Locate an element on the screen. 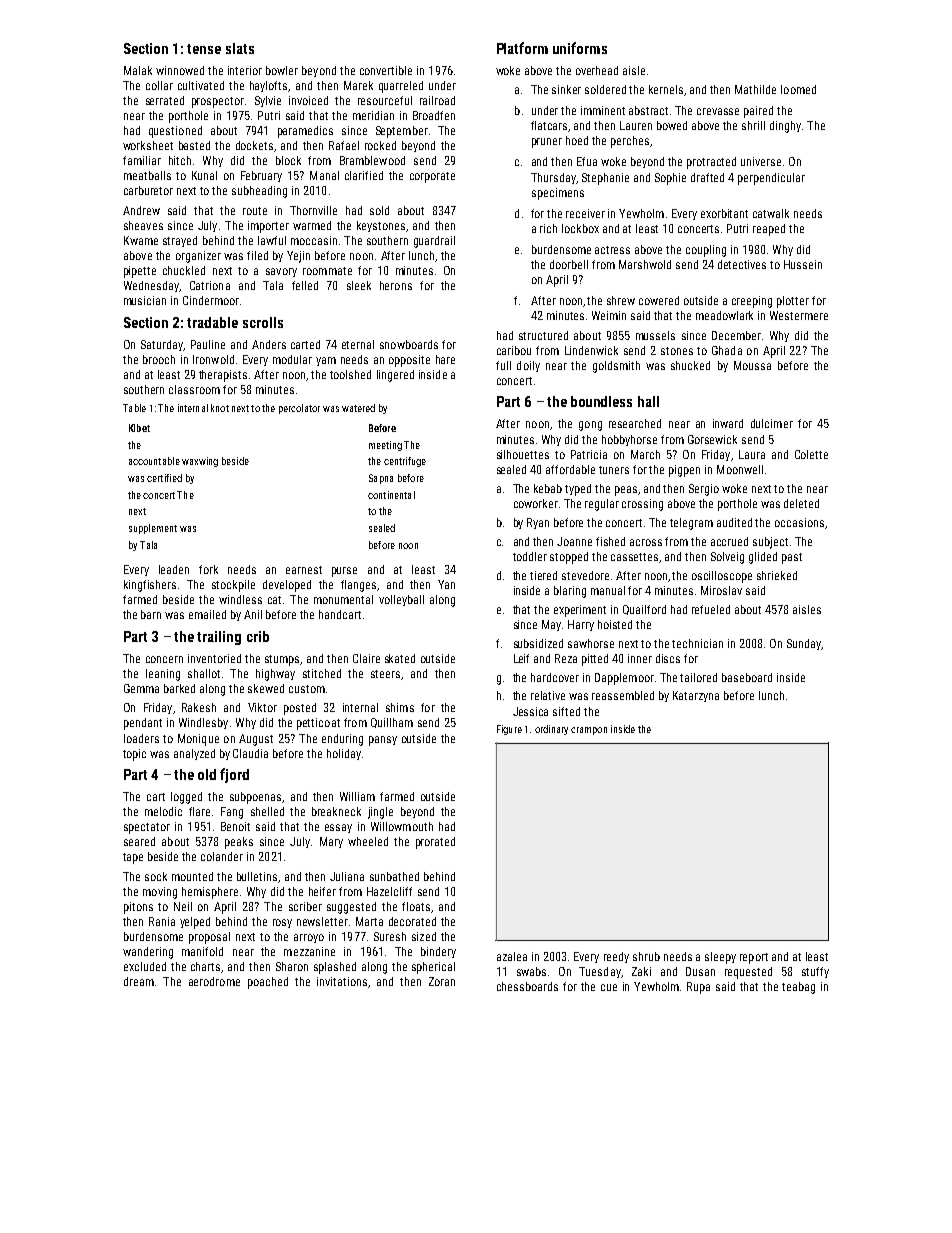  convertible is located at coordinates (386, 70).
